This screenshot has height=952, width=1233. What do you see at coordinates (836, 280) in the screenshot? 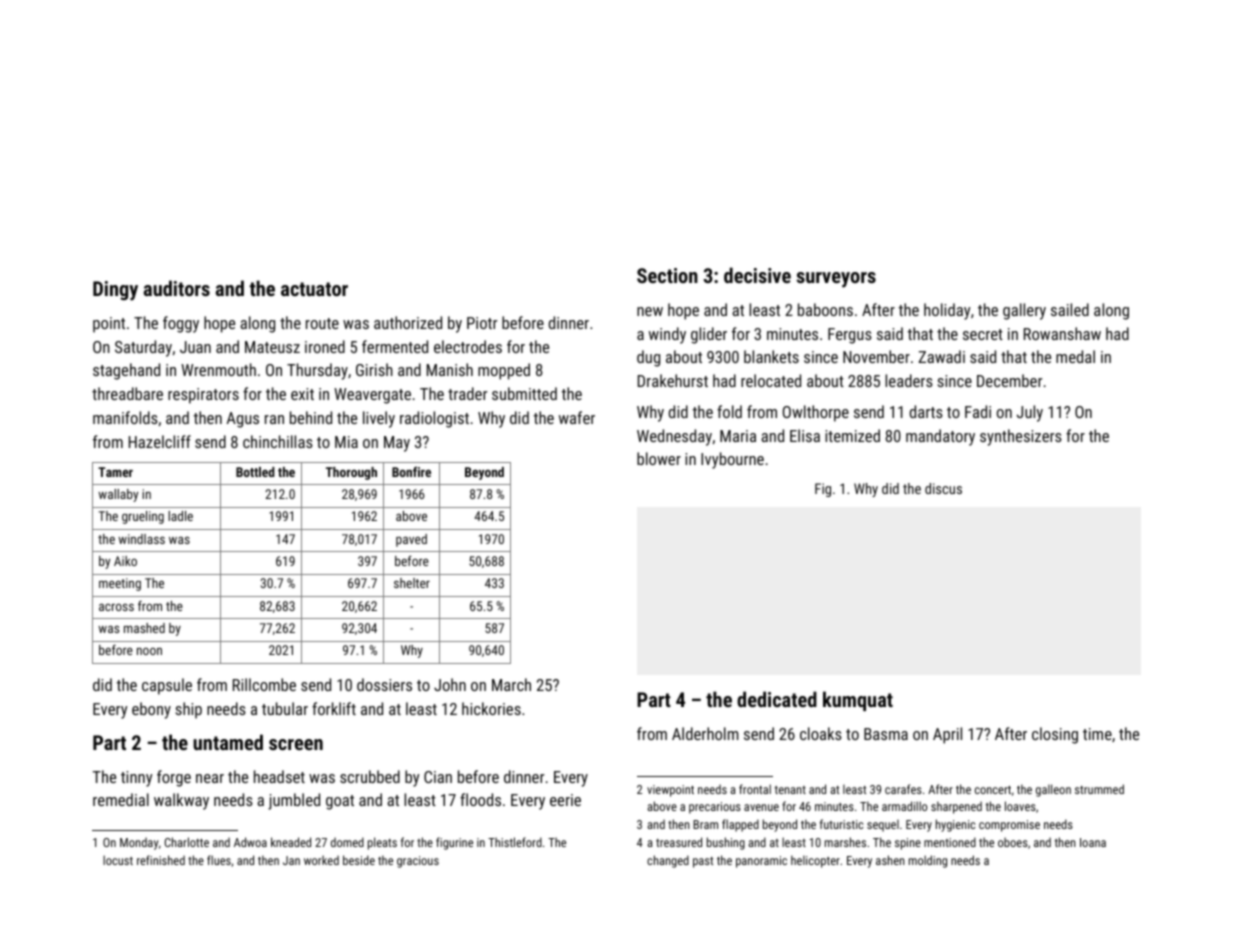
I see `surveyors` at bounding box center [836, 280].
